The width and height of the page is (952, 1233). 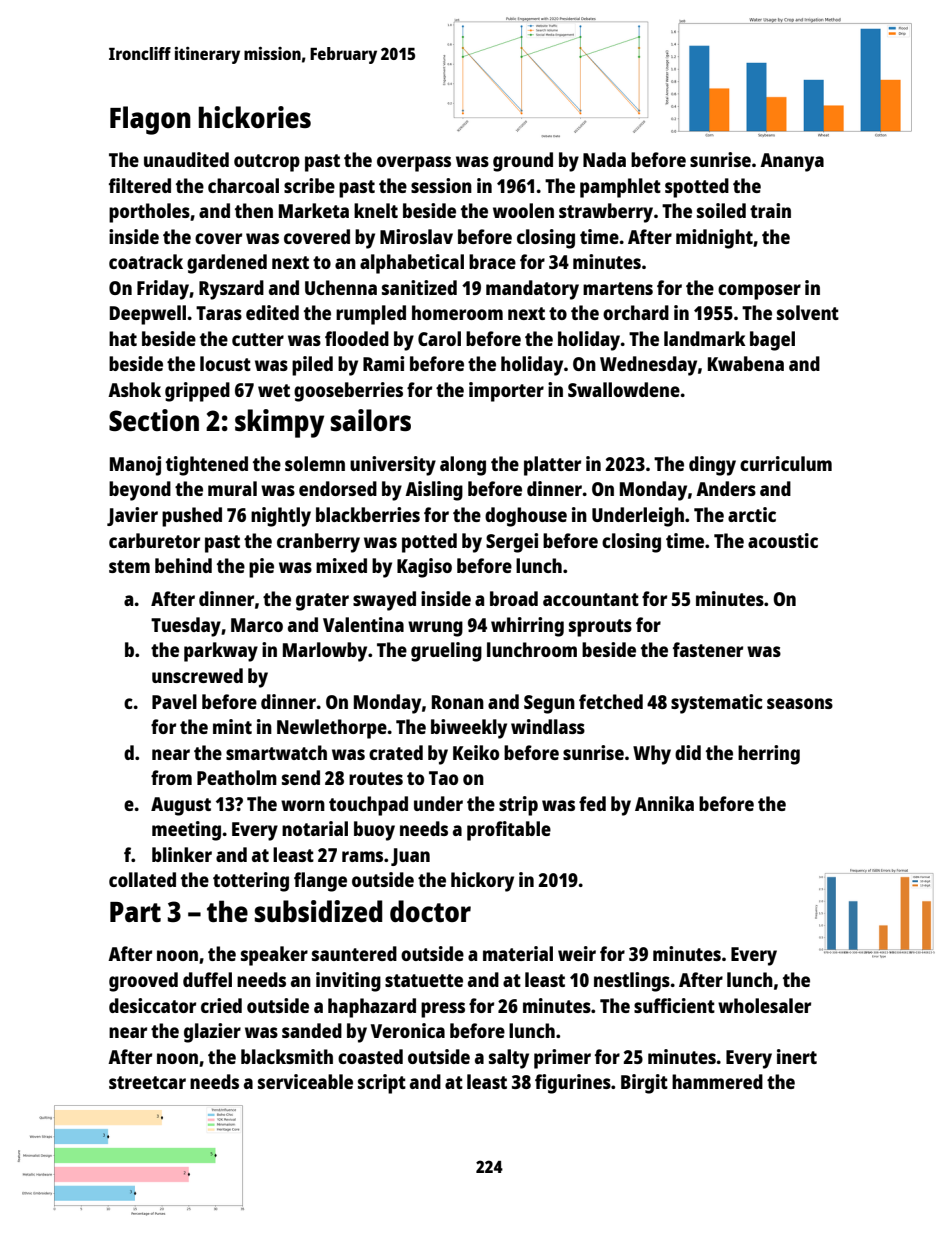 What do you see at coordinates (424, 980) in the page?
I see `statuette` at bounding box center [424, 980].
